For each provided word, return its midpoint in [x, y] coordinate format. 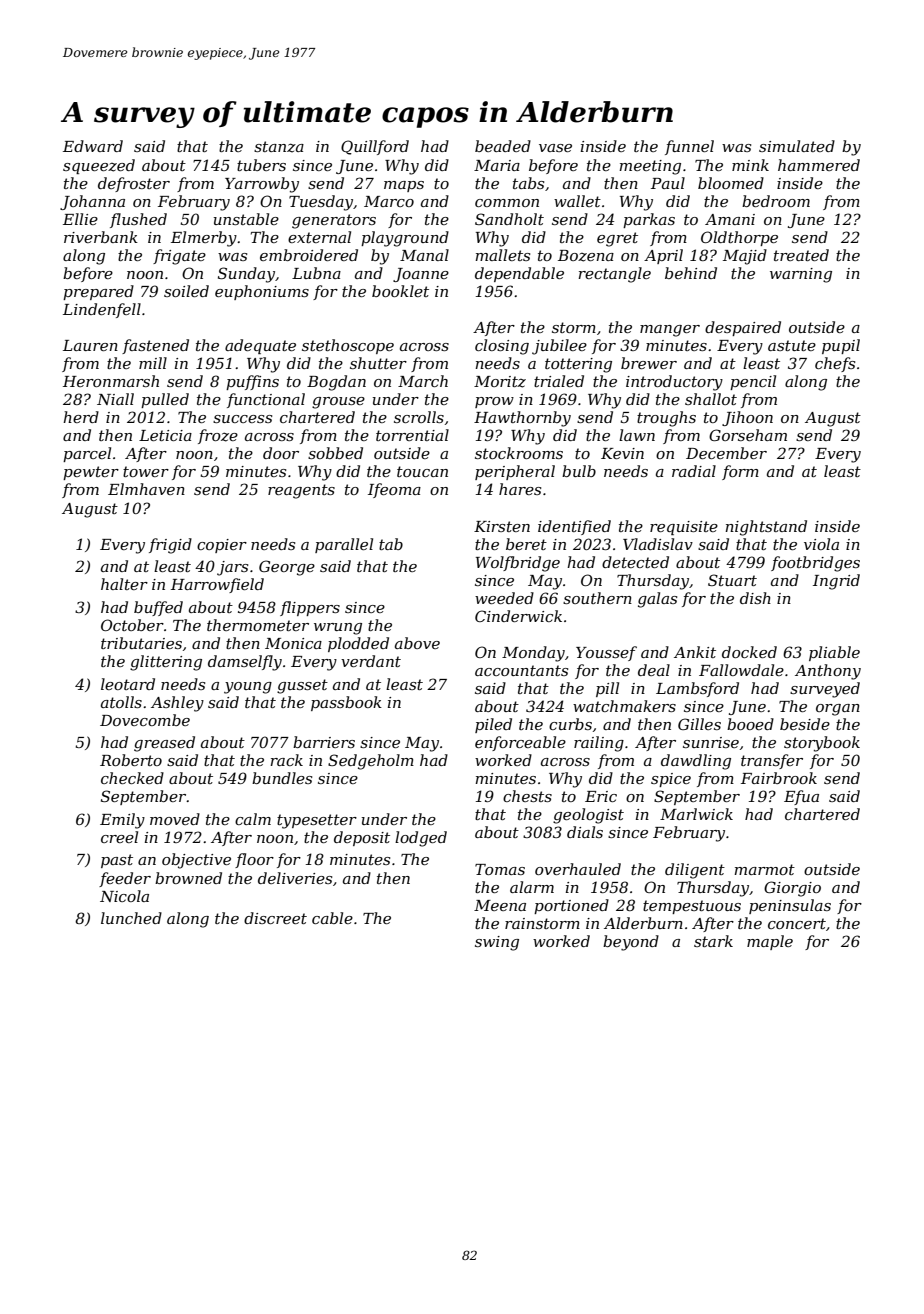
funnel [689, 147]
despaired [743, 328]
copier [222, 546]
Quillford [375, 147]
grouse [338, 403]
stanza [279, 147]
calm [253, 819]
